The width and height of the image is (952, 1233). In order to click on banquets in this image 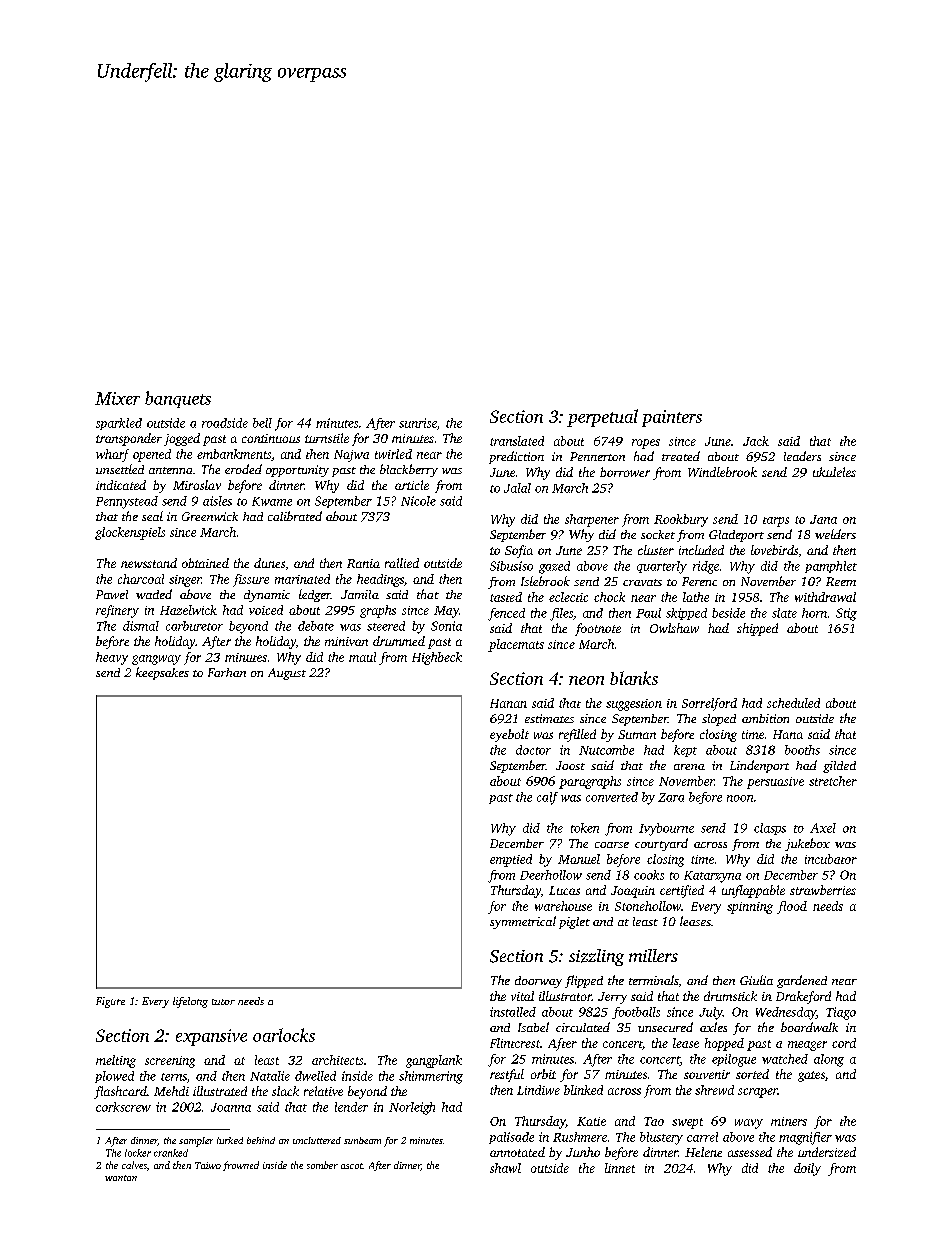, I will do `click(178, 399)`.
